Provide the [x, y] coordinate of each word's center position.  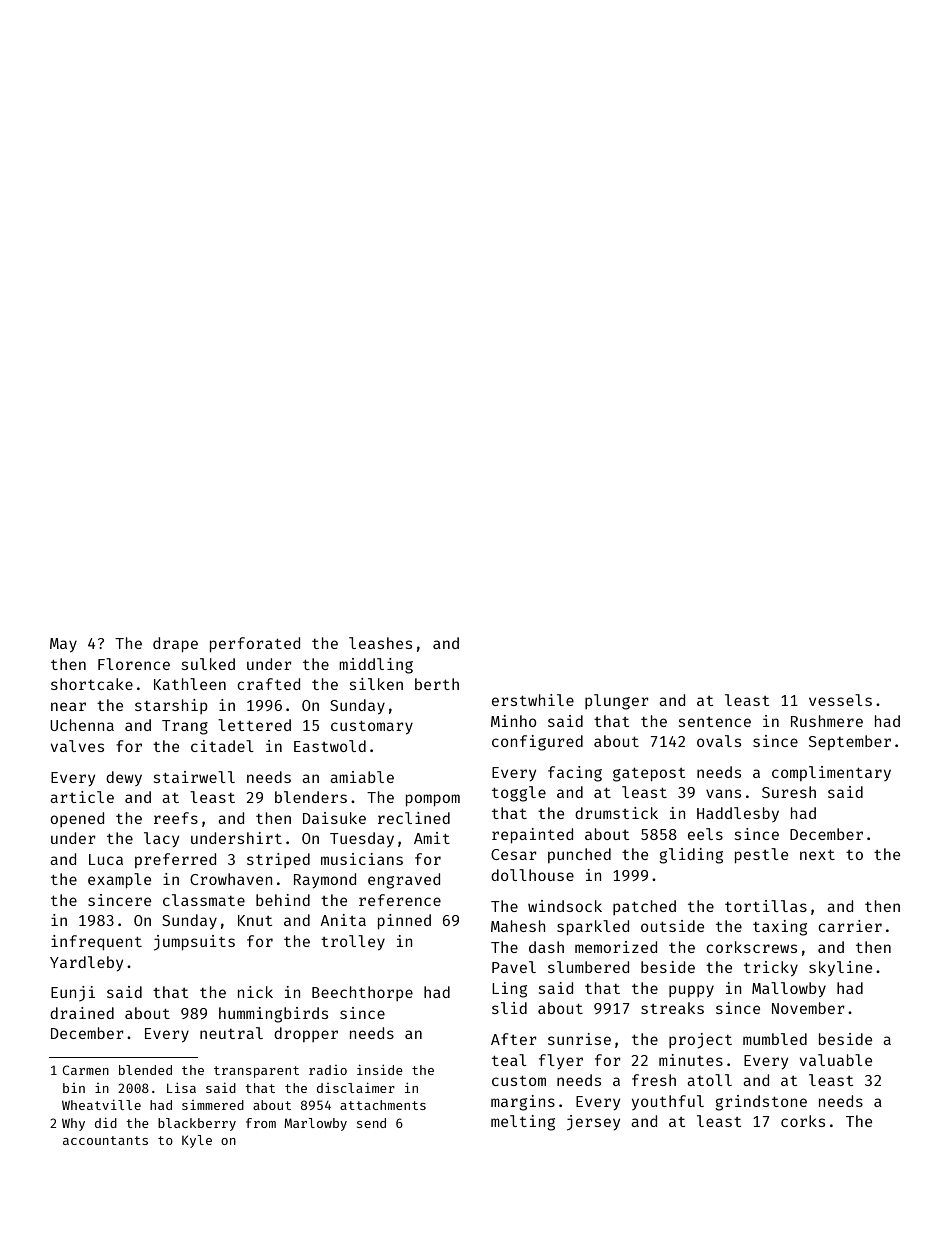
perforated [255, 644]
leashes [380, 643]
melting [523, 1123]
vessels [840, 700]
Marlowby [315, 1124]
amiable [362, 777]
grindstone [761, 1103]
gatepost [649, 775]
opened [77, 819]
